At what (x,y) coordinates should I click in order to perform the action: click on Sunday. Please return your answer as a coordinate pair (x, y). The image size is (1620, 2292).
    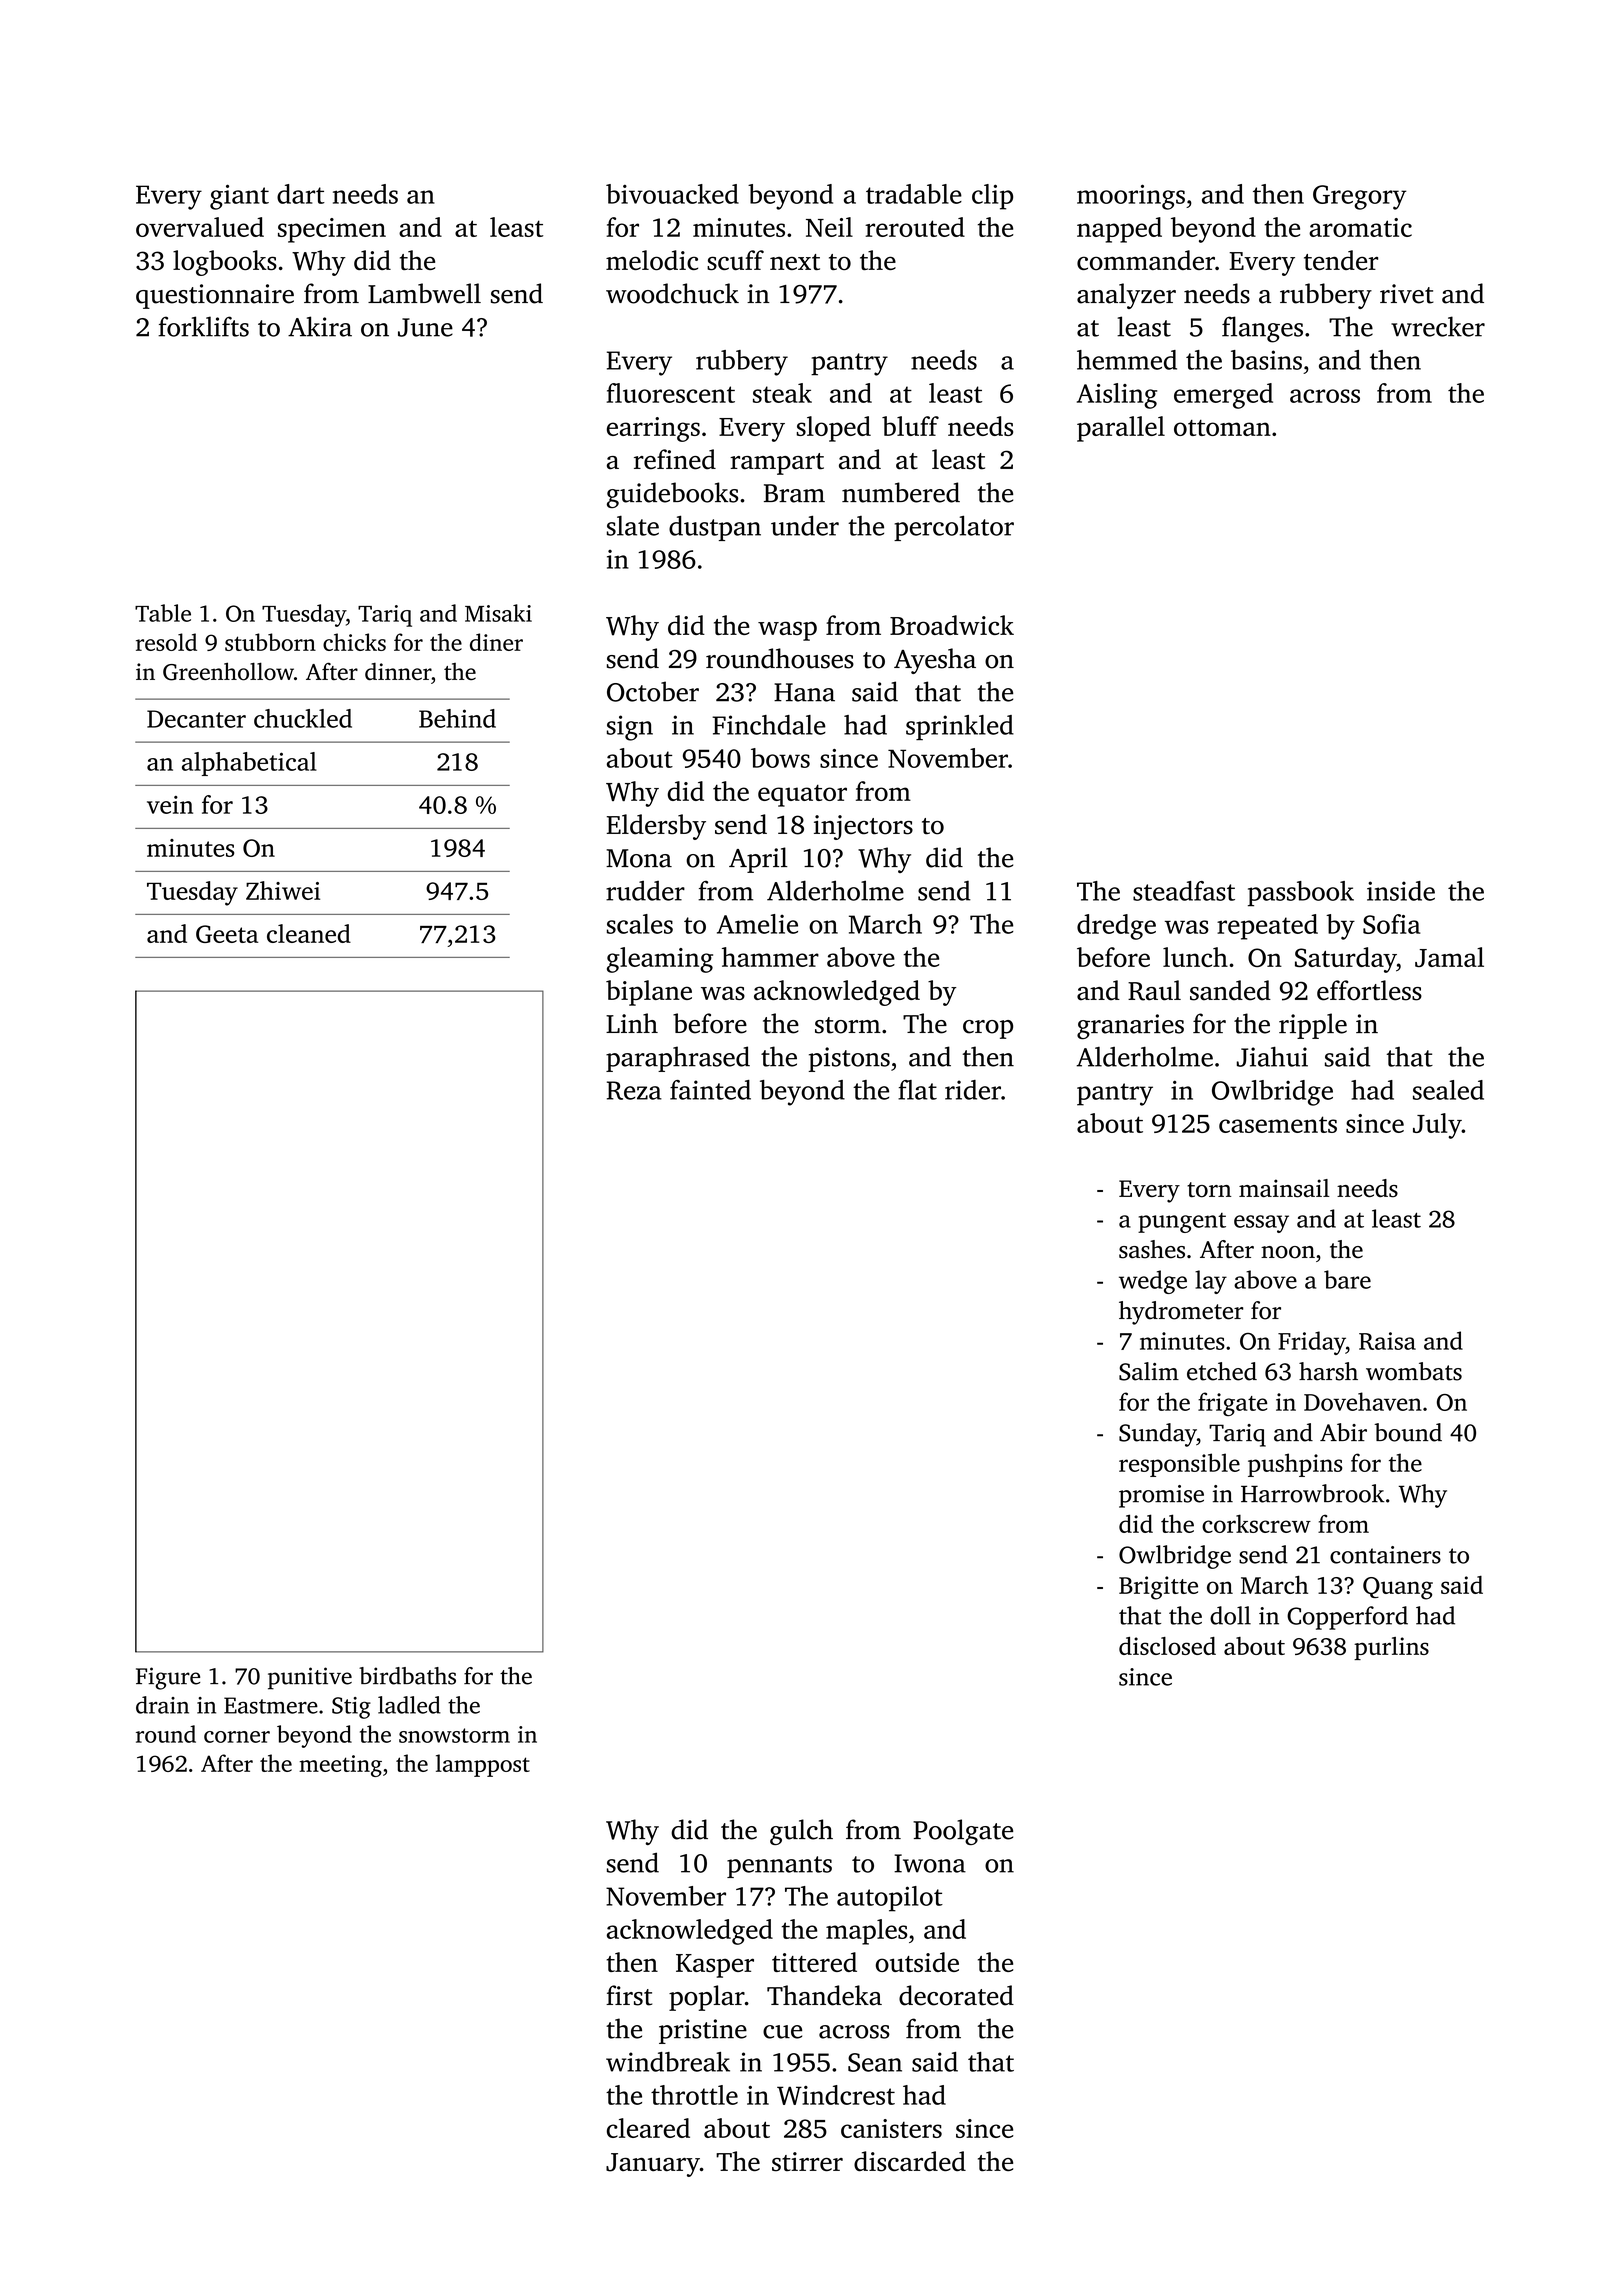
    Looking at the image, I should click on (1158, 1435).
